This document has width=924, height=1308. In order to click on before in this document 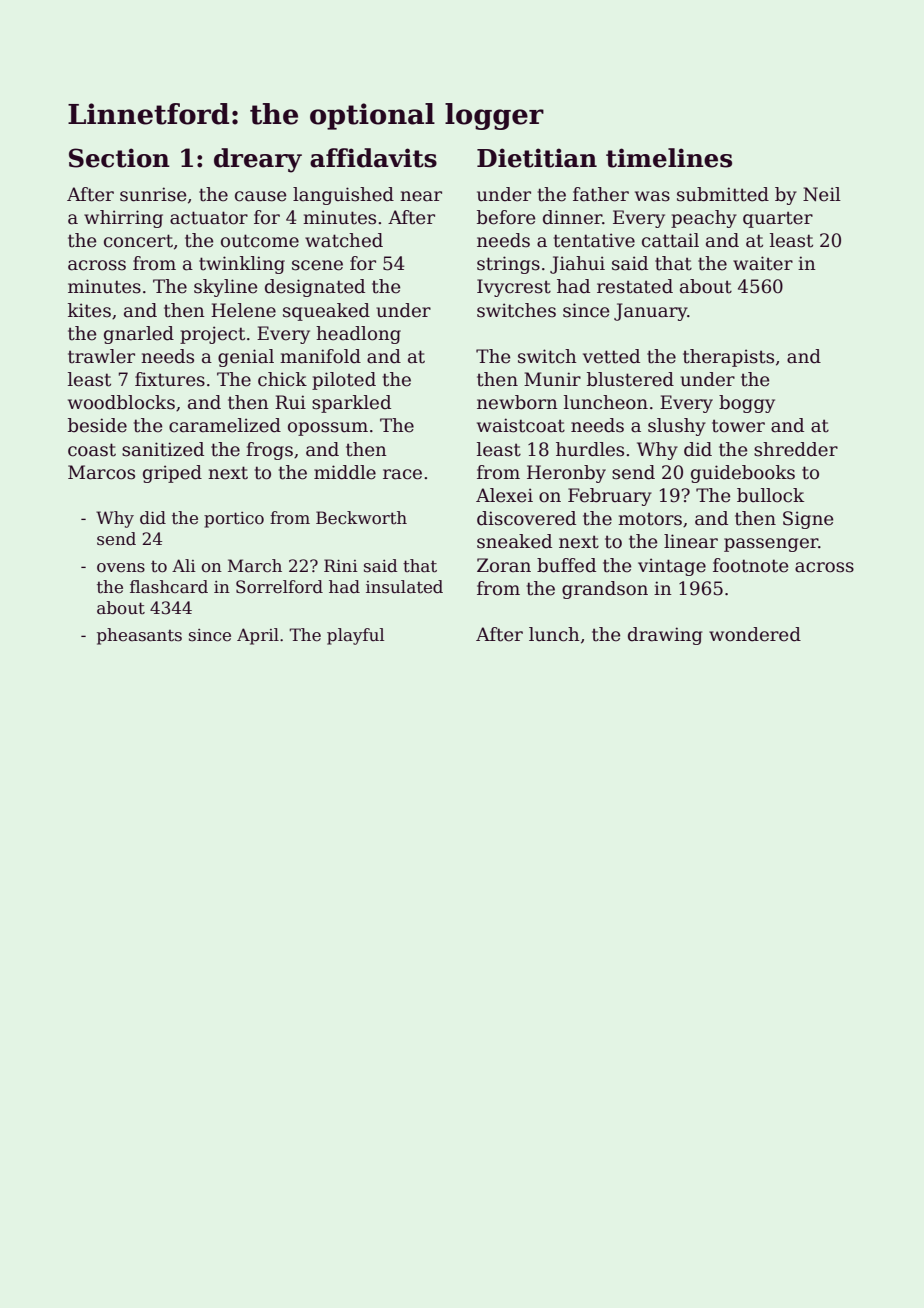, I will do `click(506, 217)`.
